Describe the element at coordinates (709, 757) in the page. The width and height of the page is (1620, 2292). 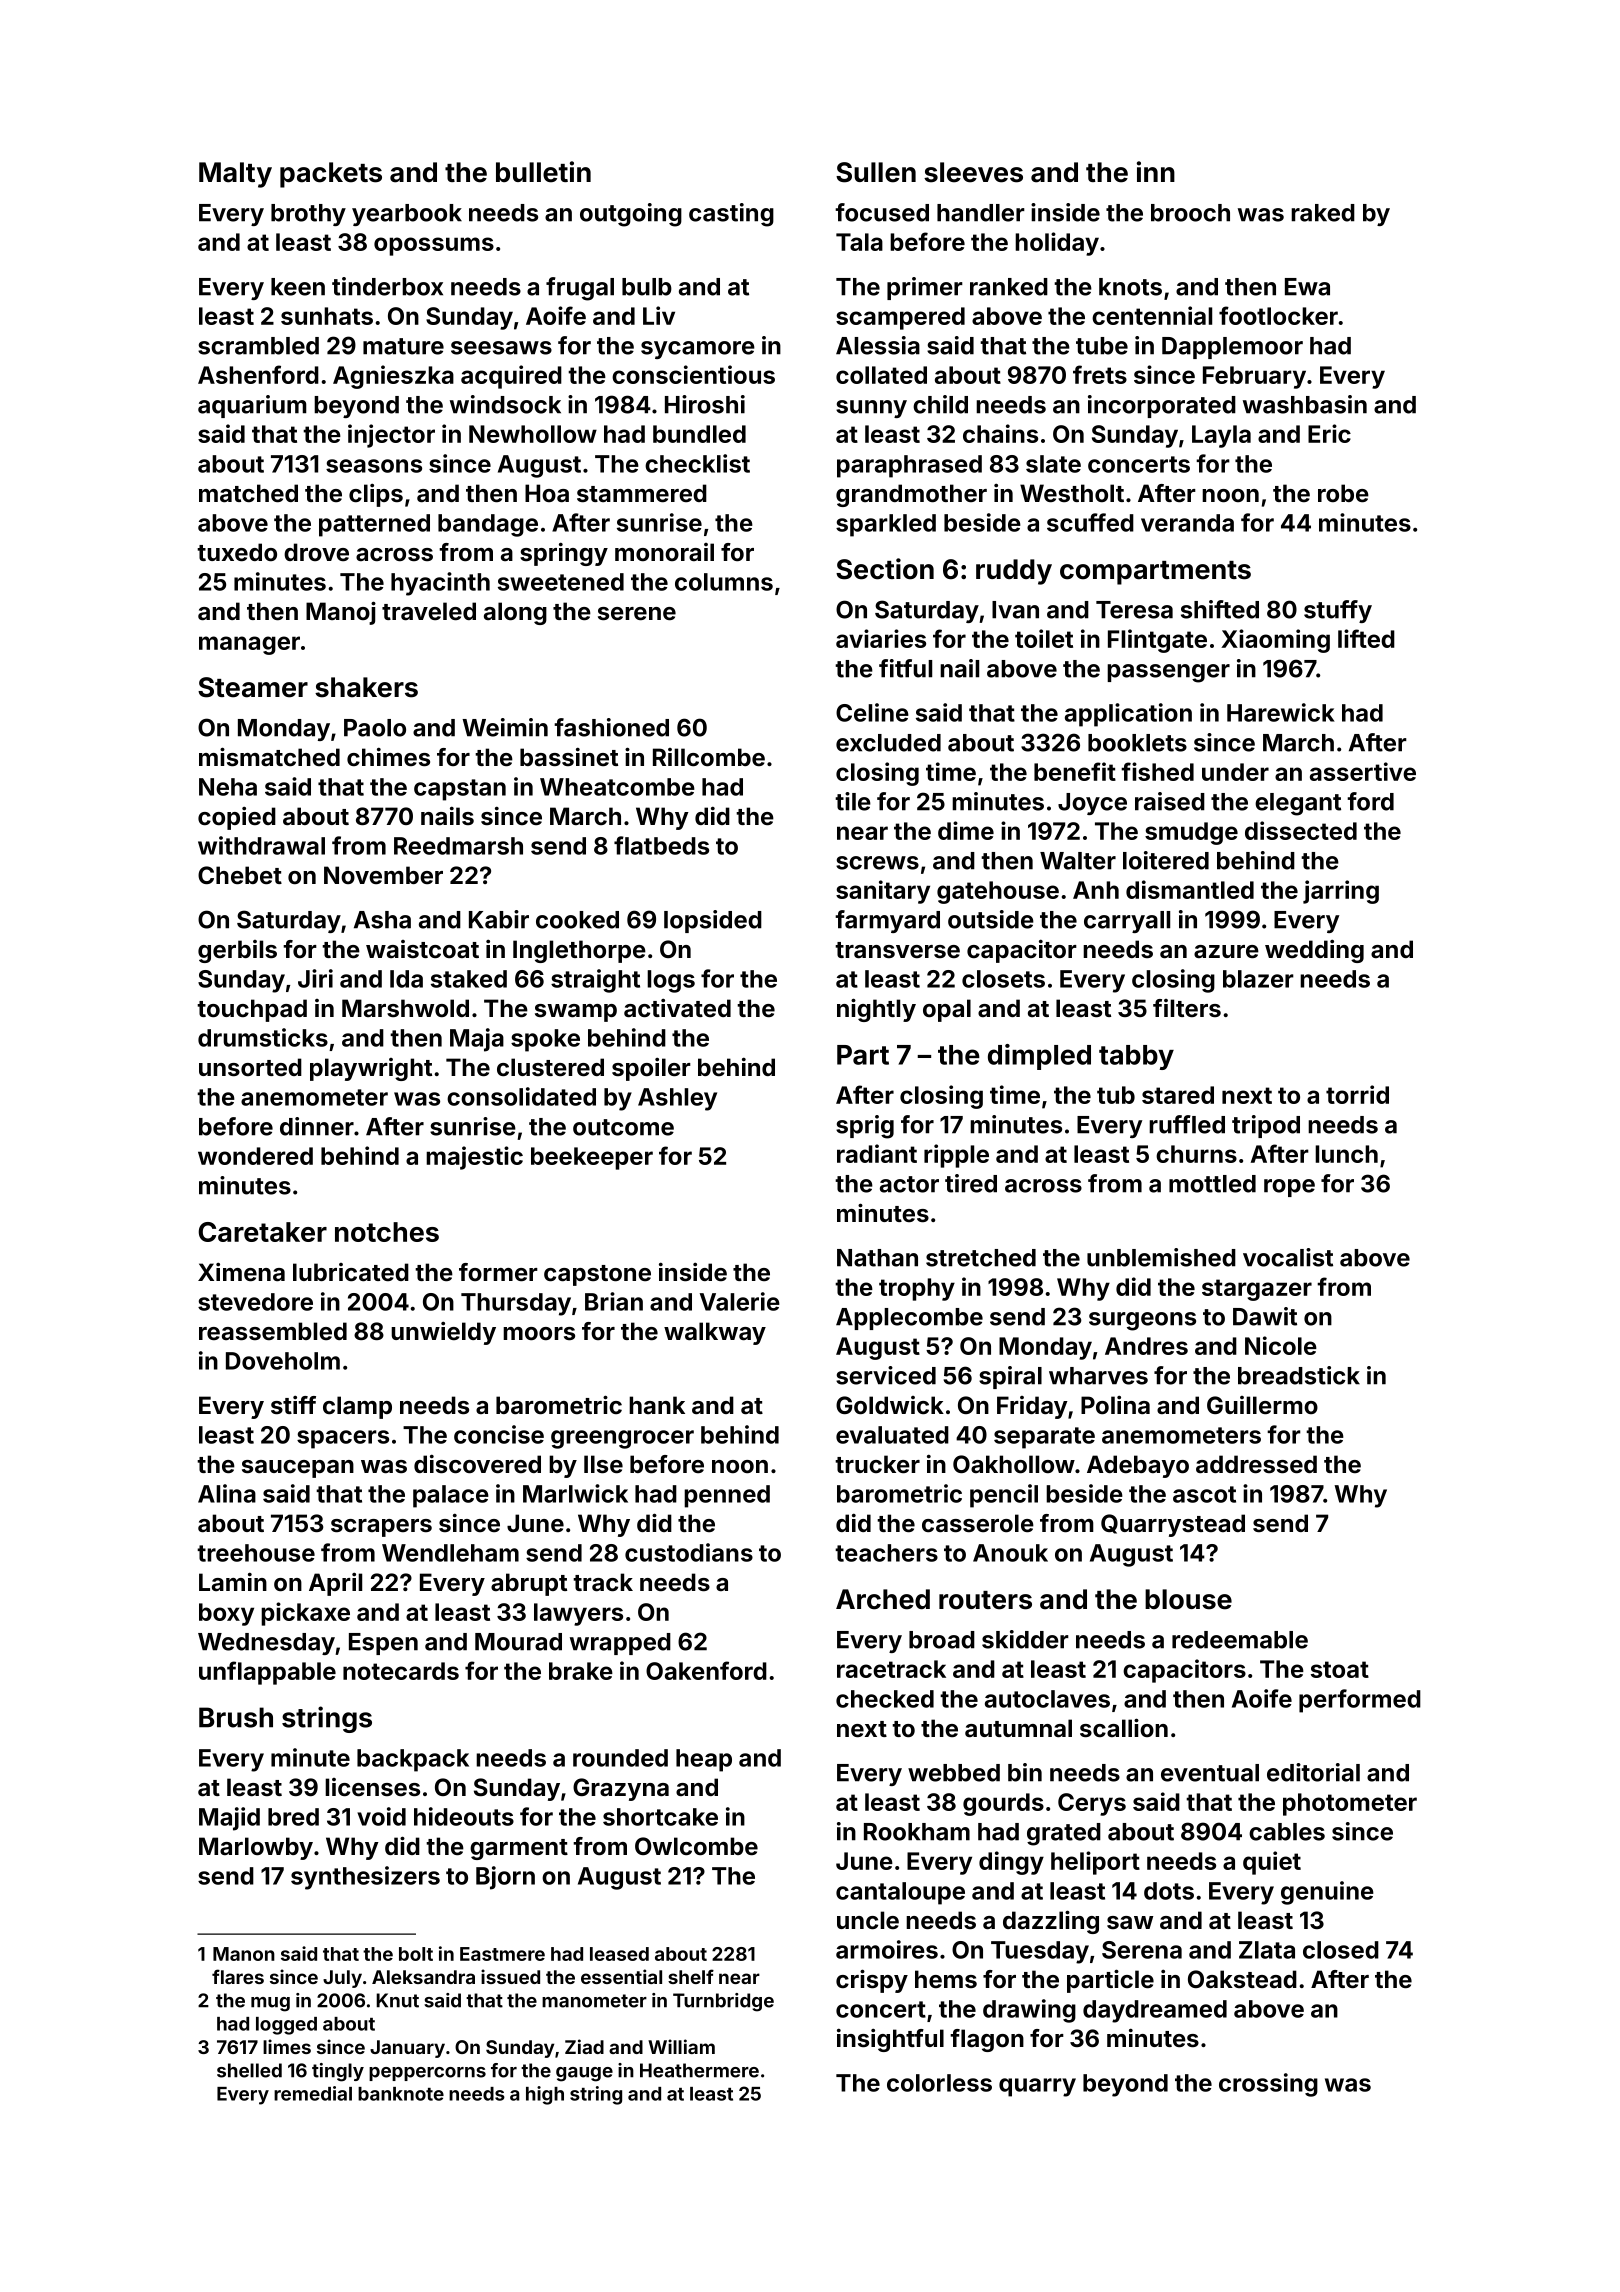
I see `Rillcombe` at that location.
